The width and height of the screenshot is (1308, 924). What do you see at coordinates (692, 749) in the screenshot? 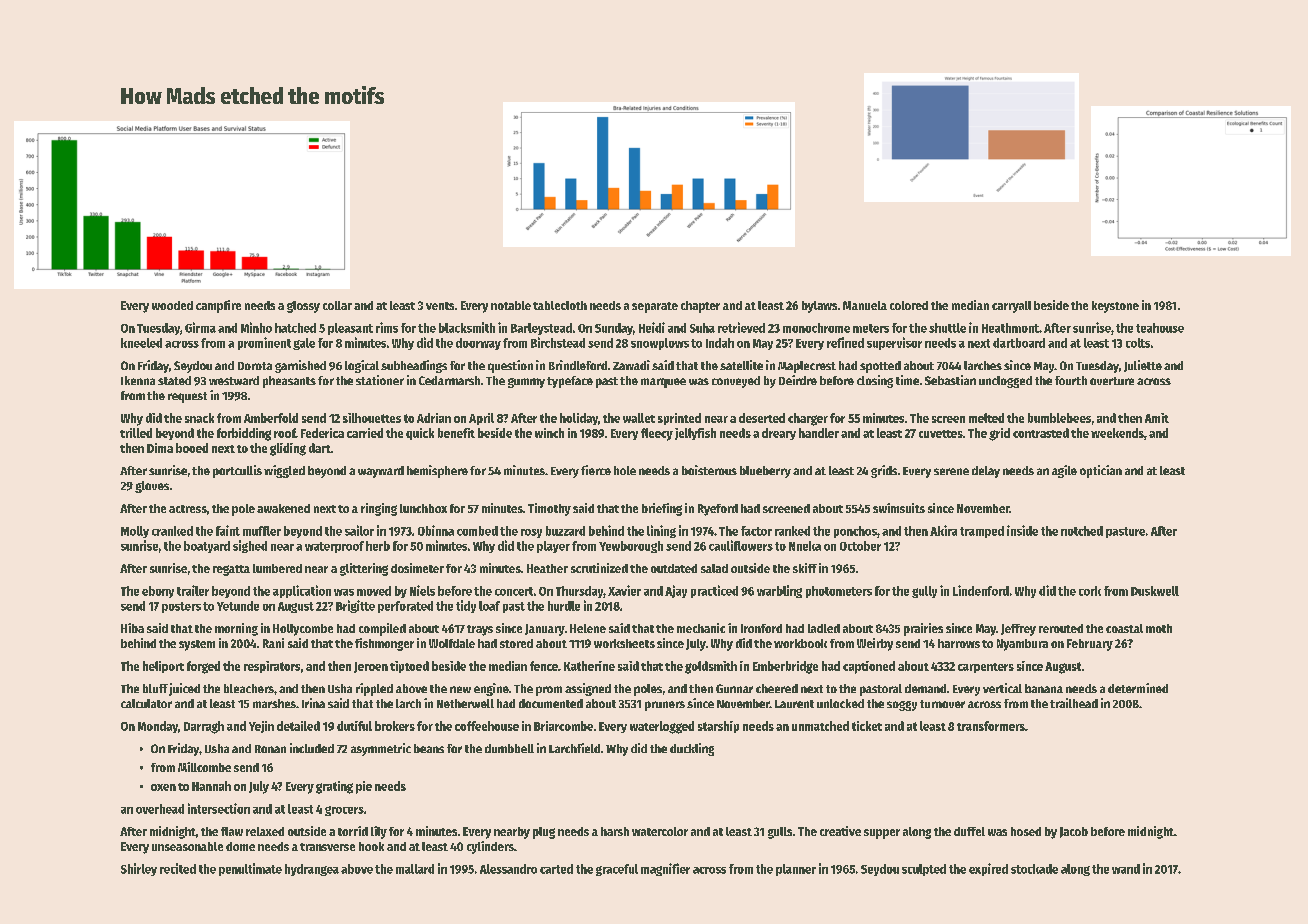
I see `duckling` at bounding box center [692, 749].
